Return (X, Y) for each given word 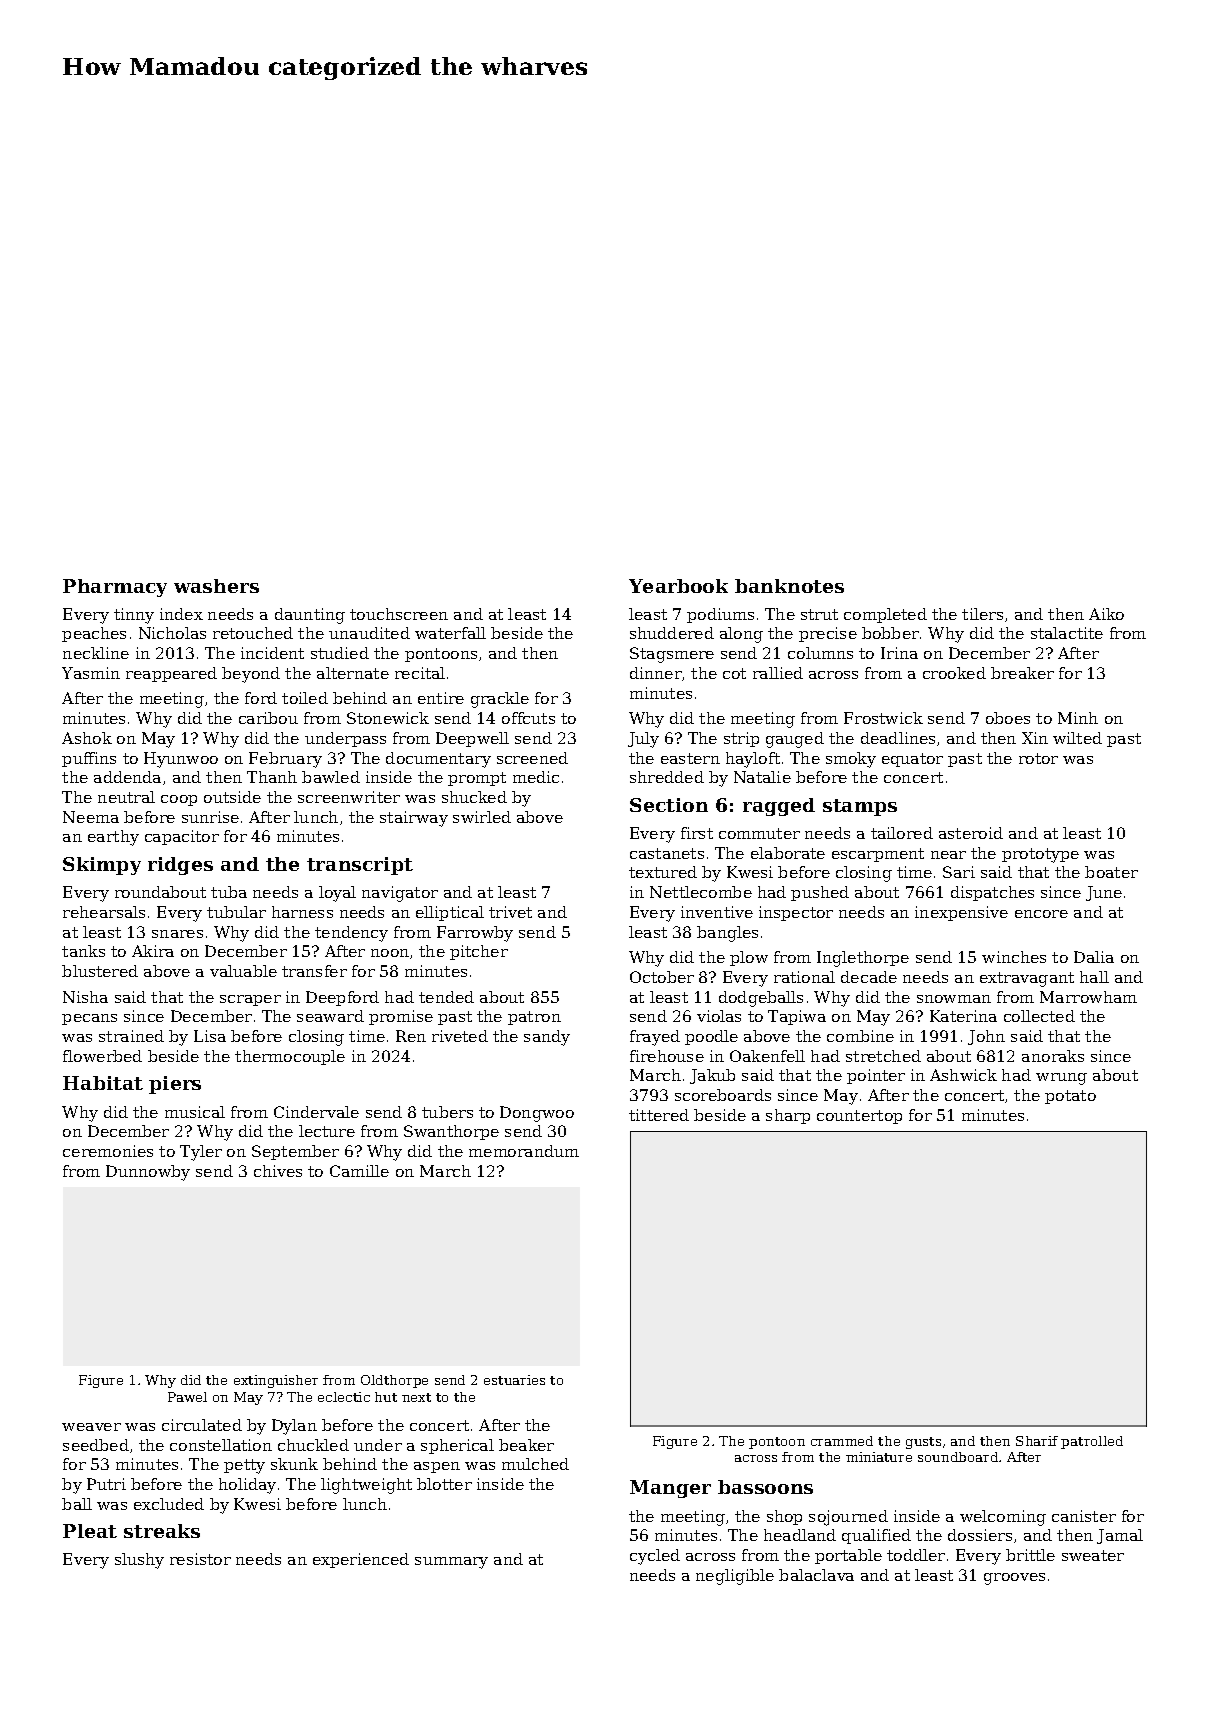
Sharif (1037, 1441)
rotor (1038, 758)
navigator (400, 894)
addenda (127, 777)
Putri (106, 1484)
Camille (359, 1171)
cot (734, 673)
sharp (788, 1116)
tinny (134, 616)
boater (1111, 872)
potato (1070, 1097)
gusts (923, 1443)
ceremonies (108, 1151)
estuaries (514, 1380)
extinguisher (276, 1381)
